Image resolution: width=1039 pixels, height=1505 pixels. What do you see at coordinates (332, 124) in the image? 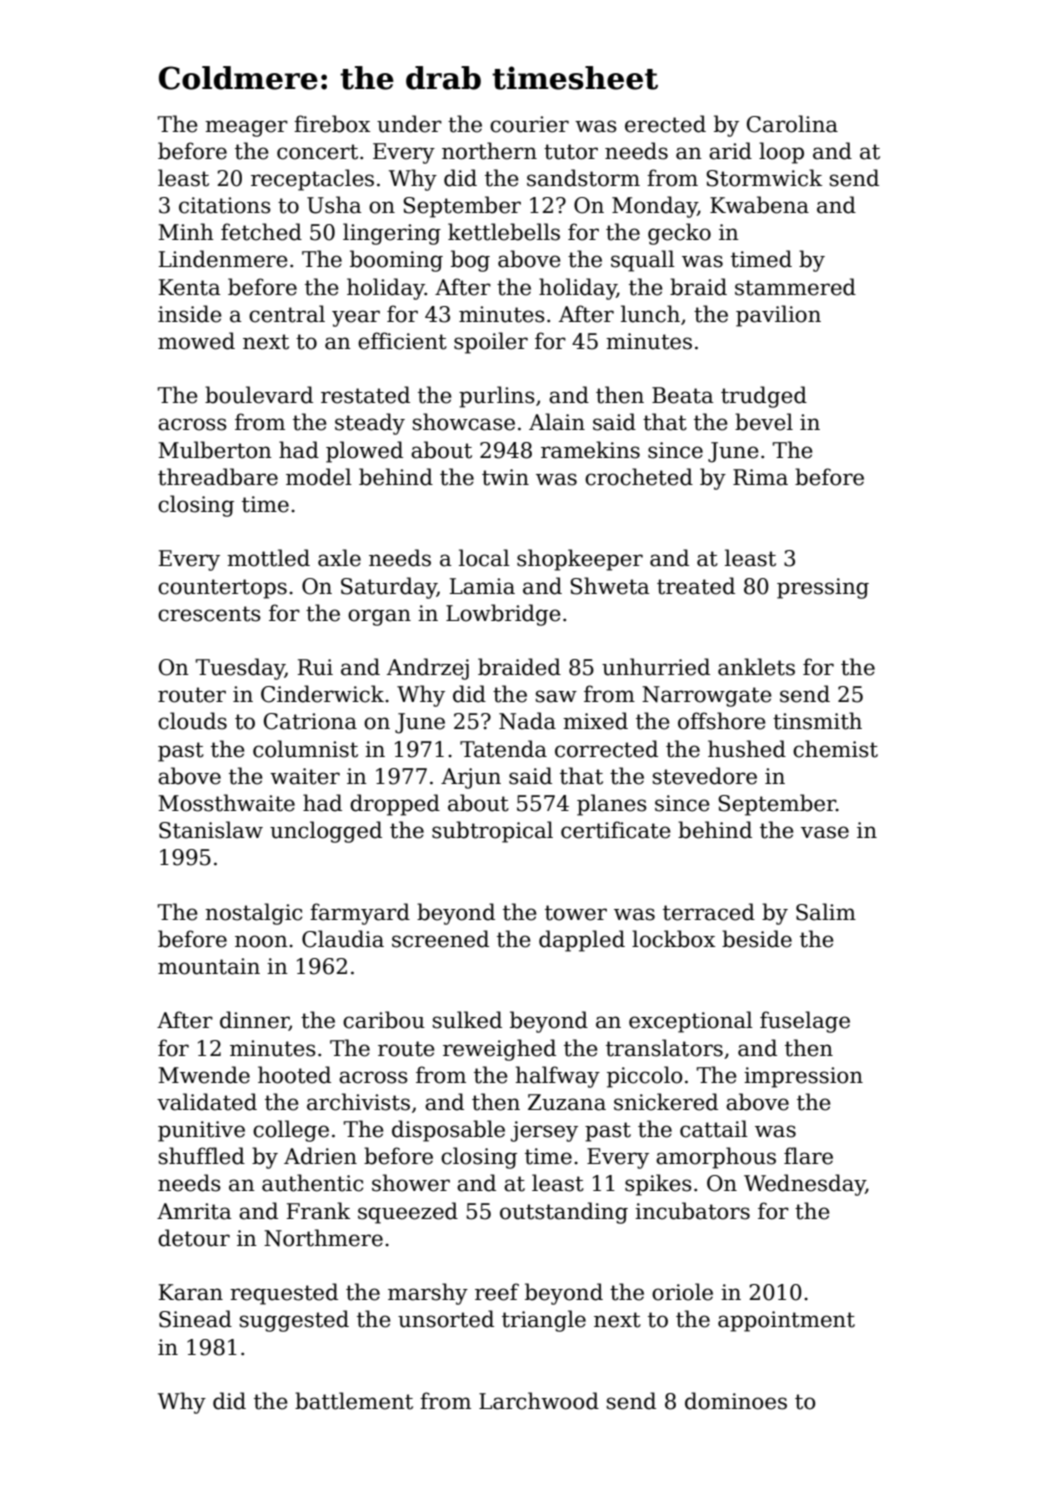
I see `firebox` at bounding box center [332, 124].
